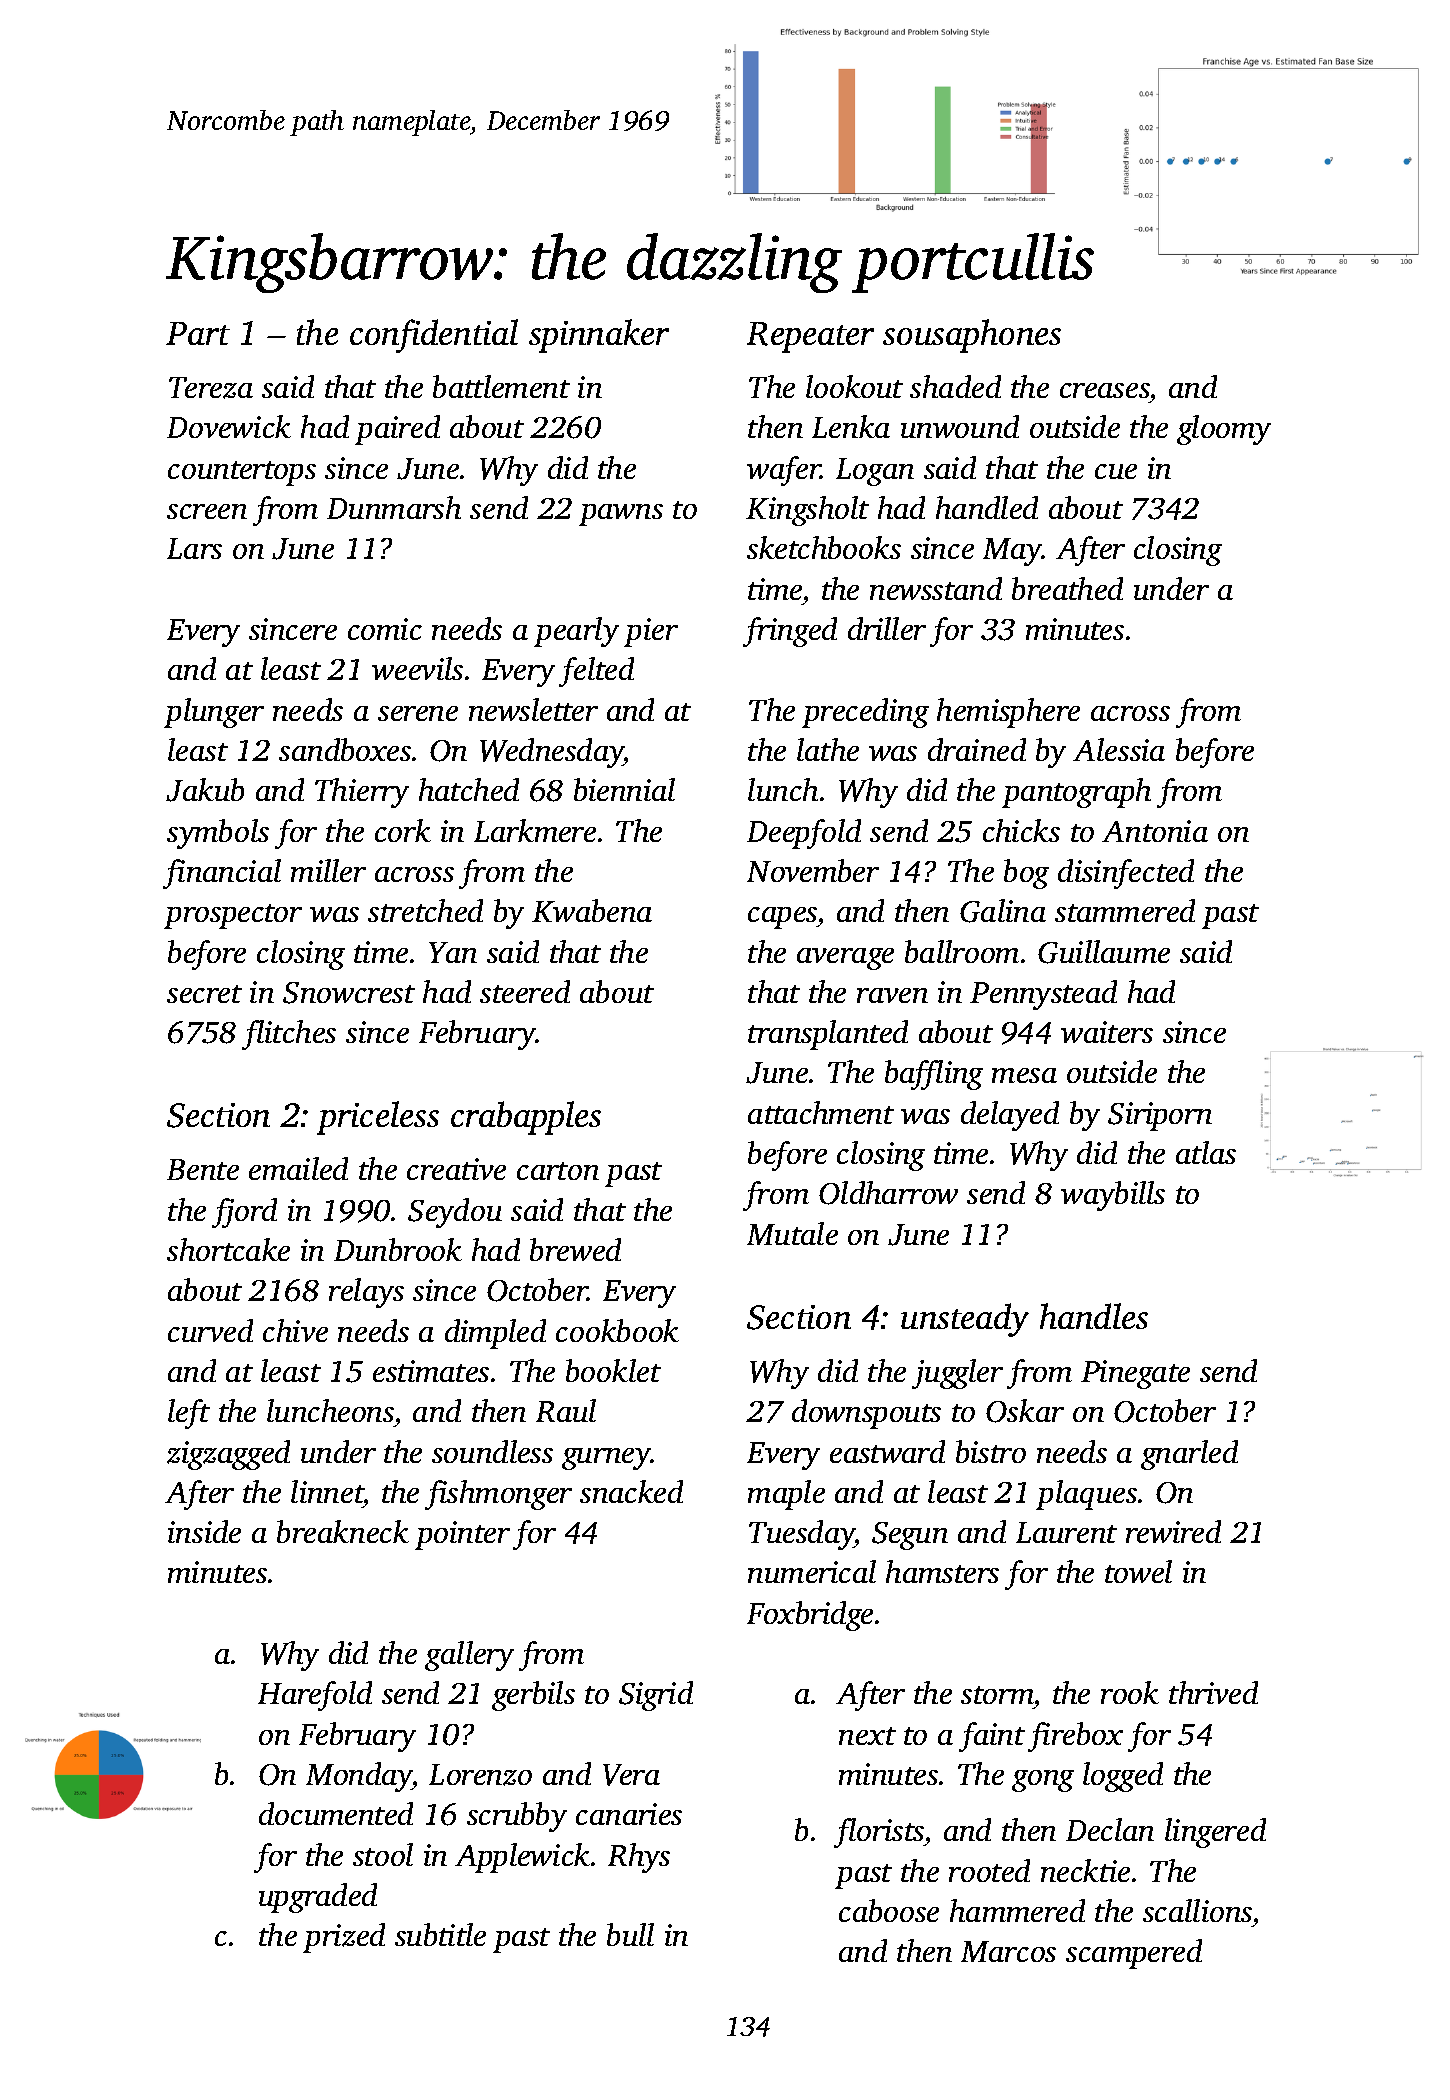 The height and width of the image is (2100, 1450). I want to click on handled, so click(987, 507).
